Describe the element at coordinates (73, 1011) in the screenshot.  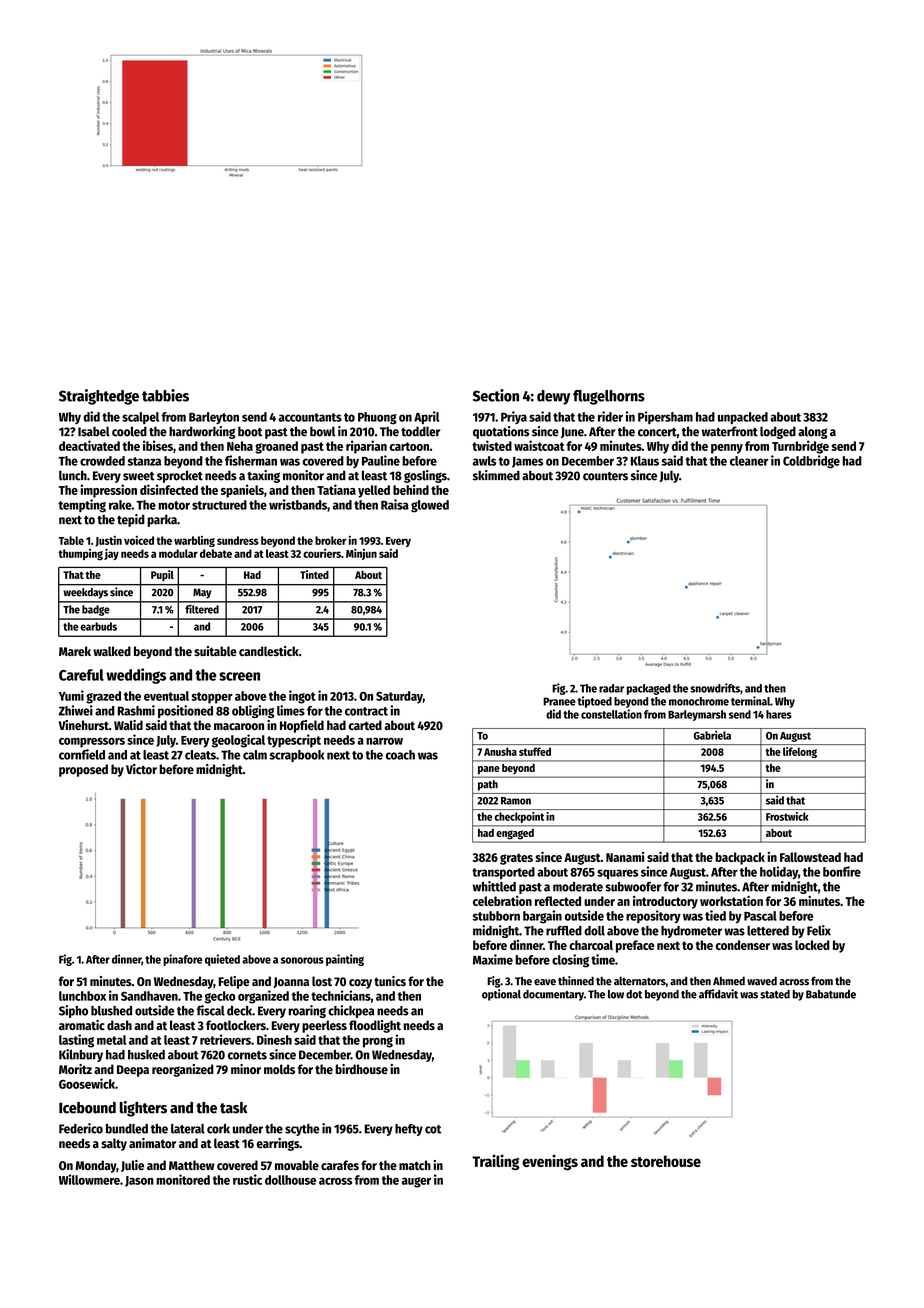
I see `Sipho` at that location.
